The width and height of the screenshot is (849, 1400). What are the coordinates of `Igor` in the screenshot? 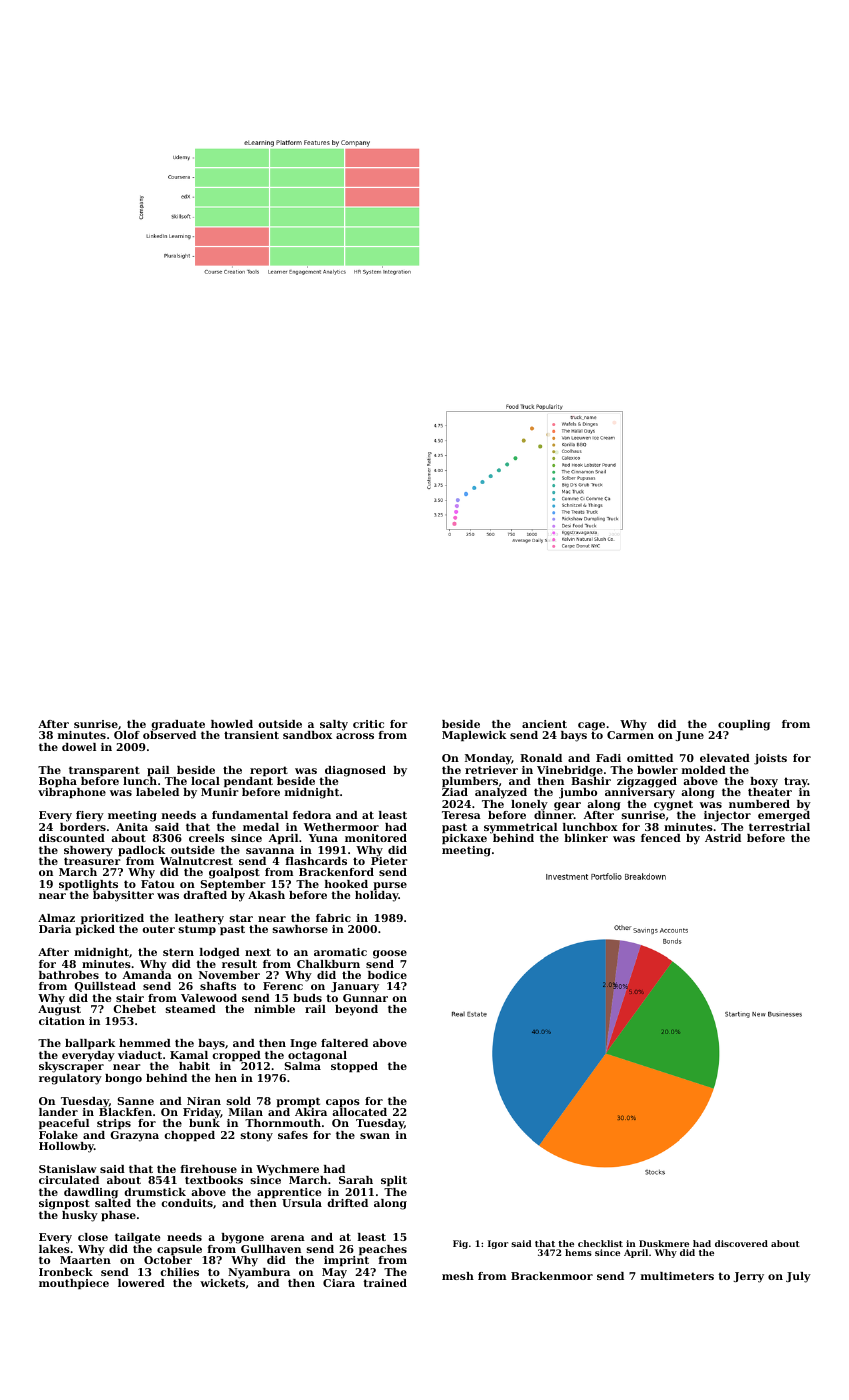 It's located at (498, 1244).
